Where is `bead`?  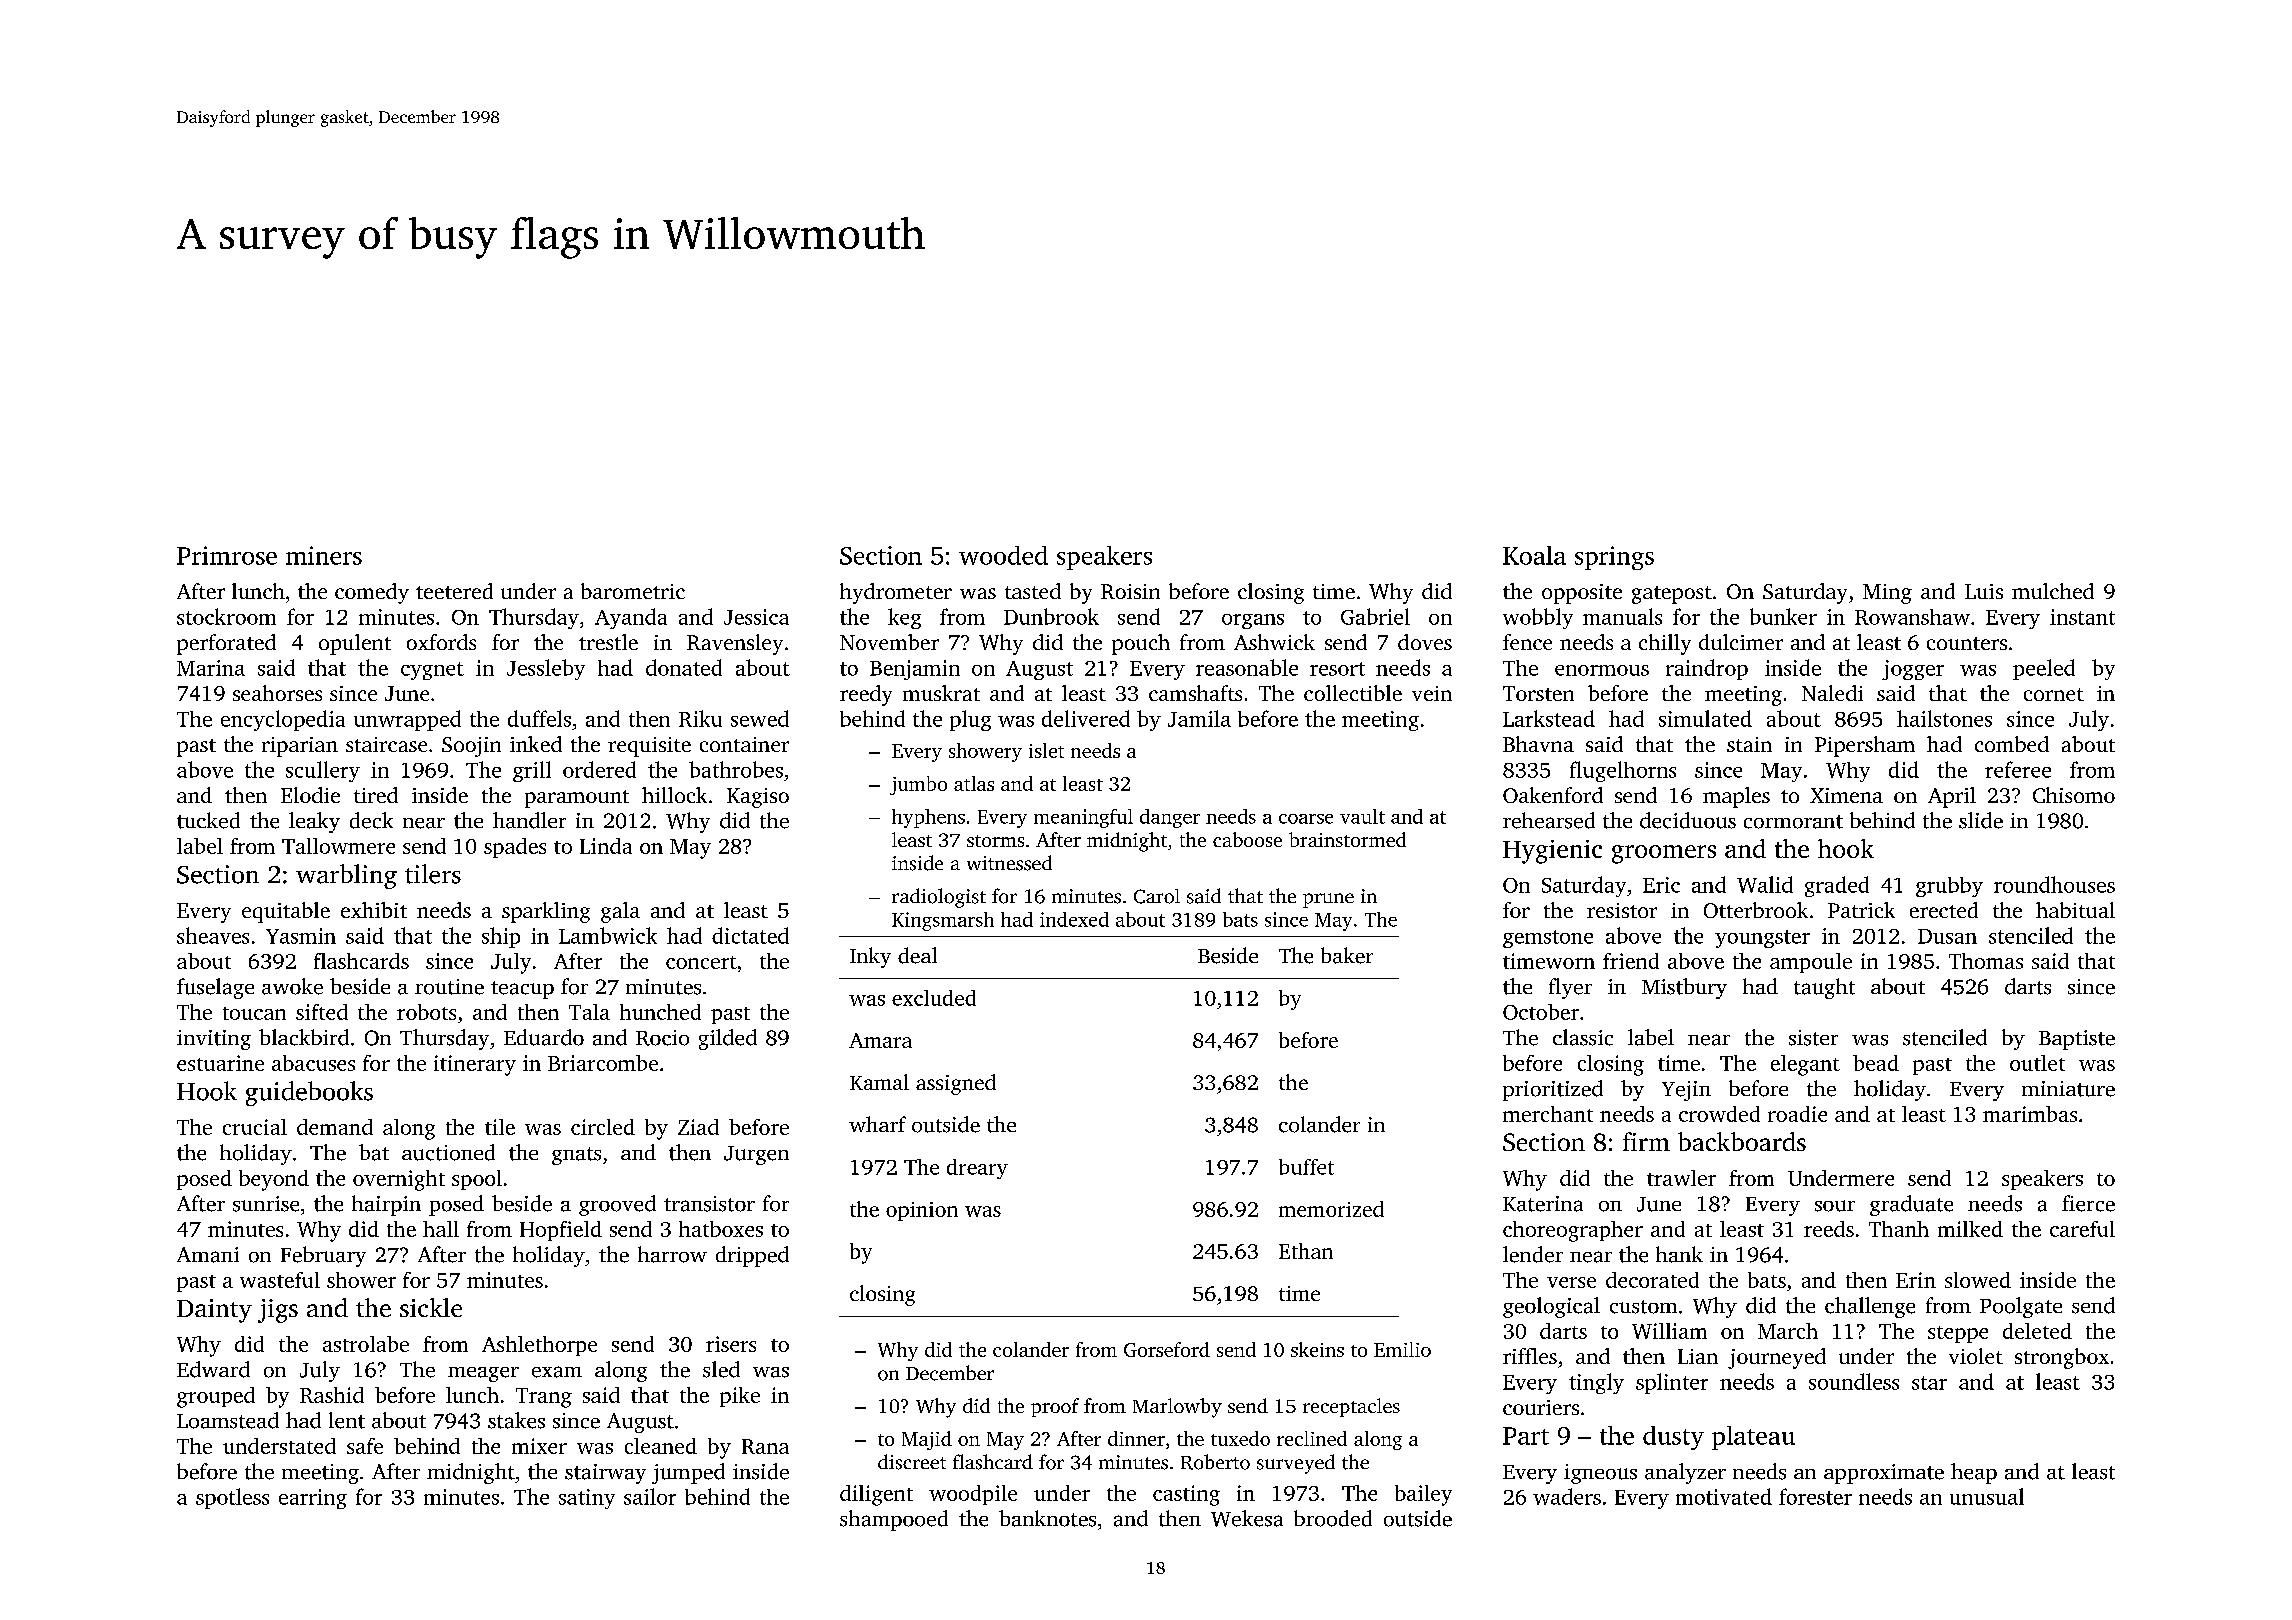 bead is located at coordinates (1876, 1063).
